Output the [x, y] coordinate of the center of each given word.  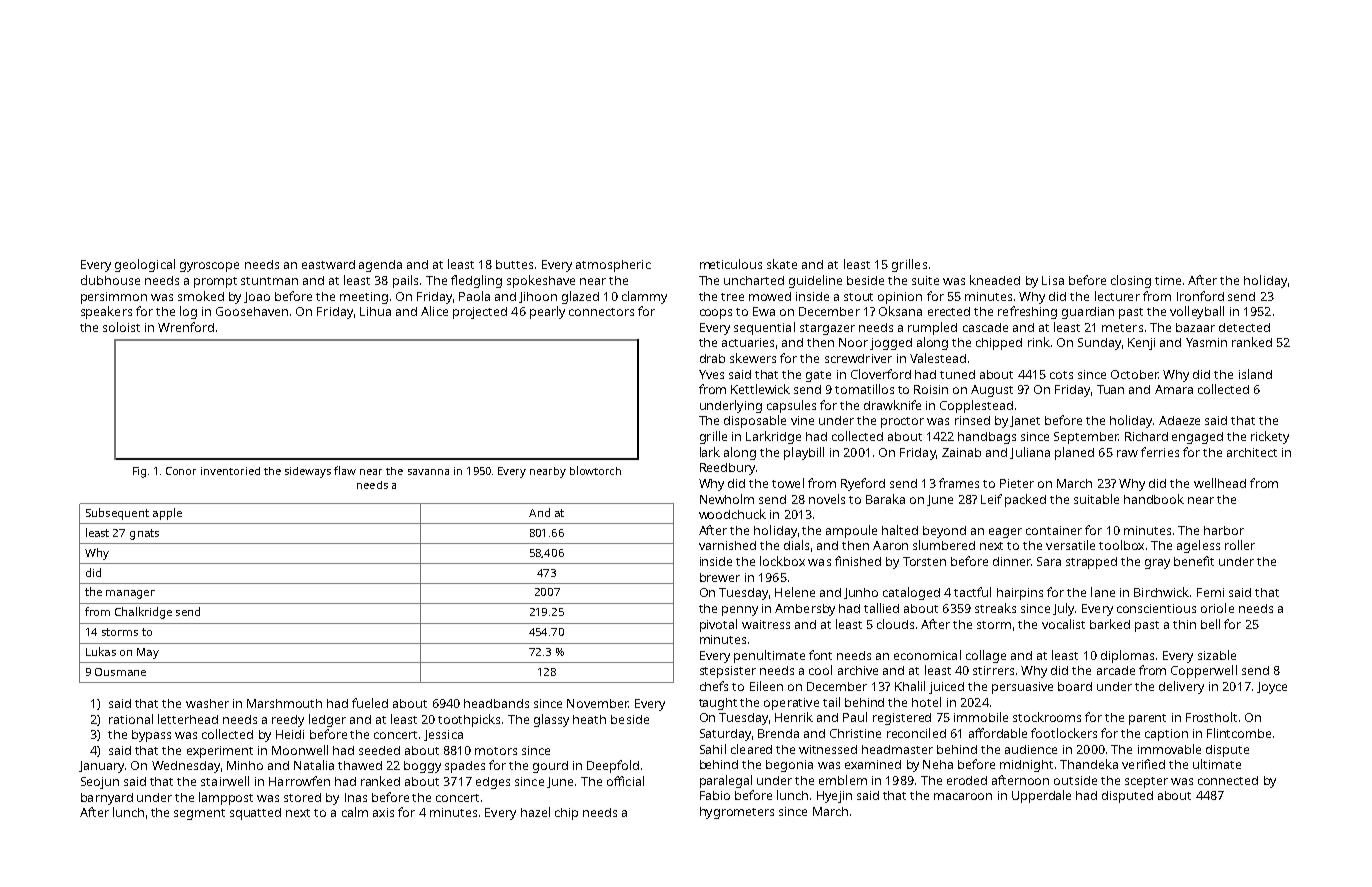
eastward [328, 264]
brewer [720, 577]
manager [130, 594]
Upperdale [1041, 796]
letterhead [188, 719]
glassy [551, 720]
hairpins [1020, 594]
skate [782, 264]
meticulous [731, 264]
